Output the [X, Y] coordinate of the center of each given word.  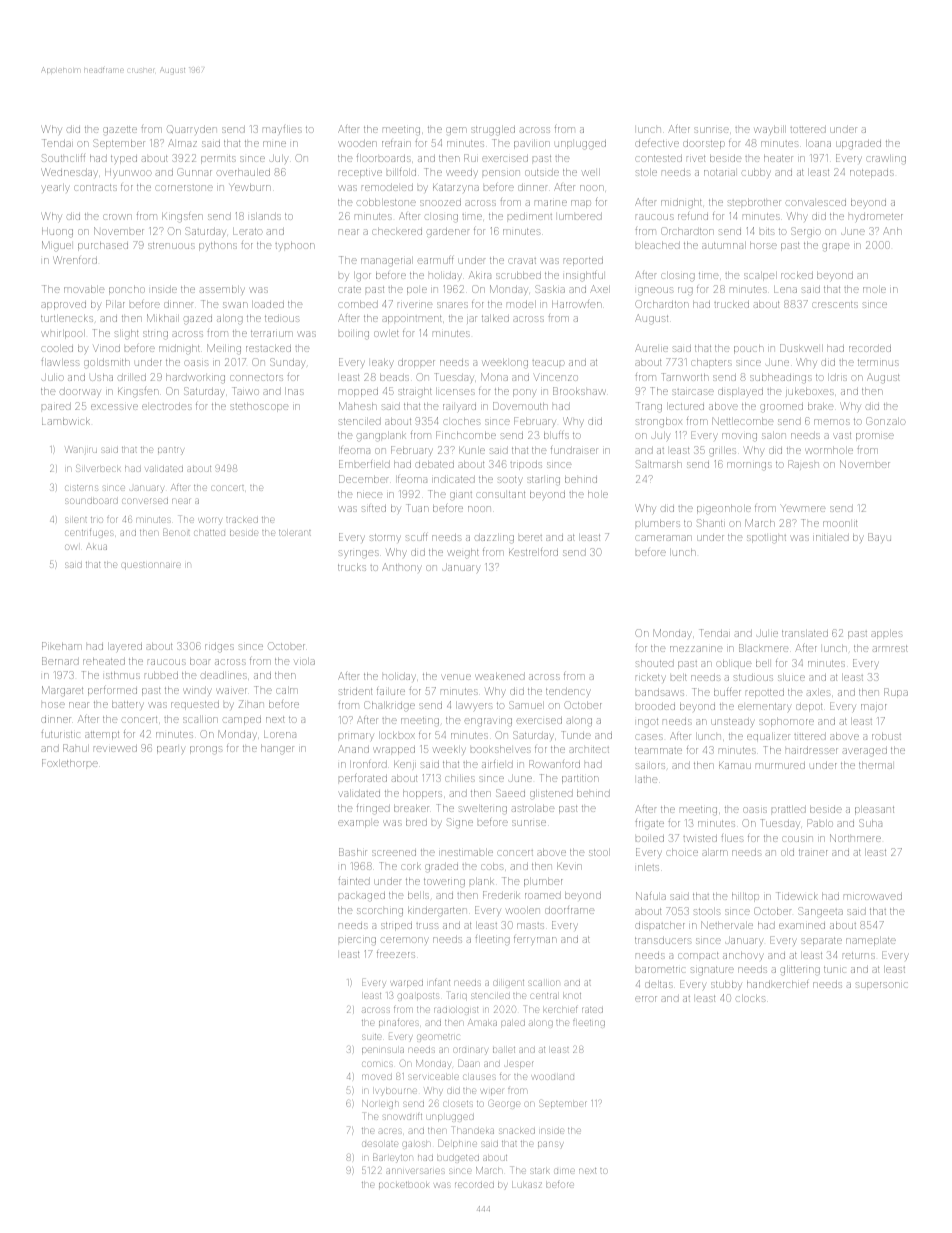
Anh [892, 231]
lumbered [580, 216]
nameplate [871, 941]
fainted [354, 881]
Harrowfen [577, 304]
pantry [171, 451]
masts [530, 926]
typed [124, 159]
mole [874, 289]
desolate [380, 1144]
